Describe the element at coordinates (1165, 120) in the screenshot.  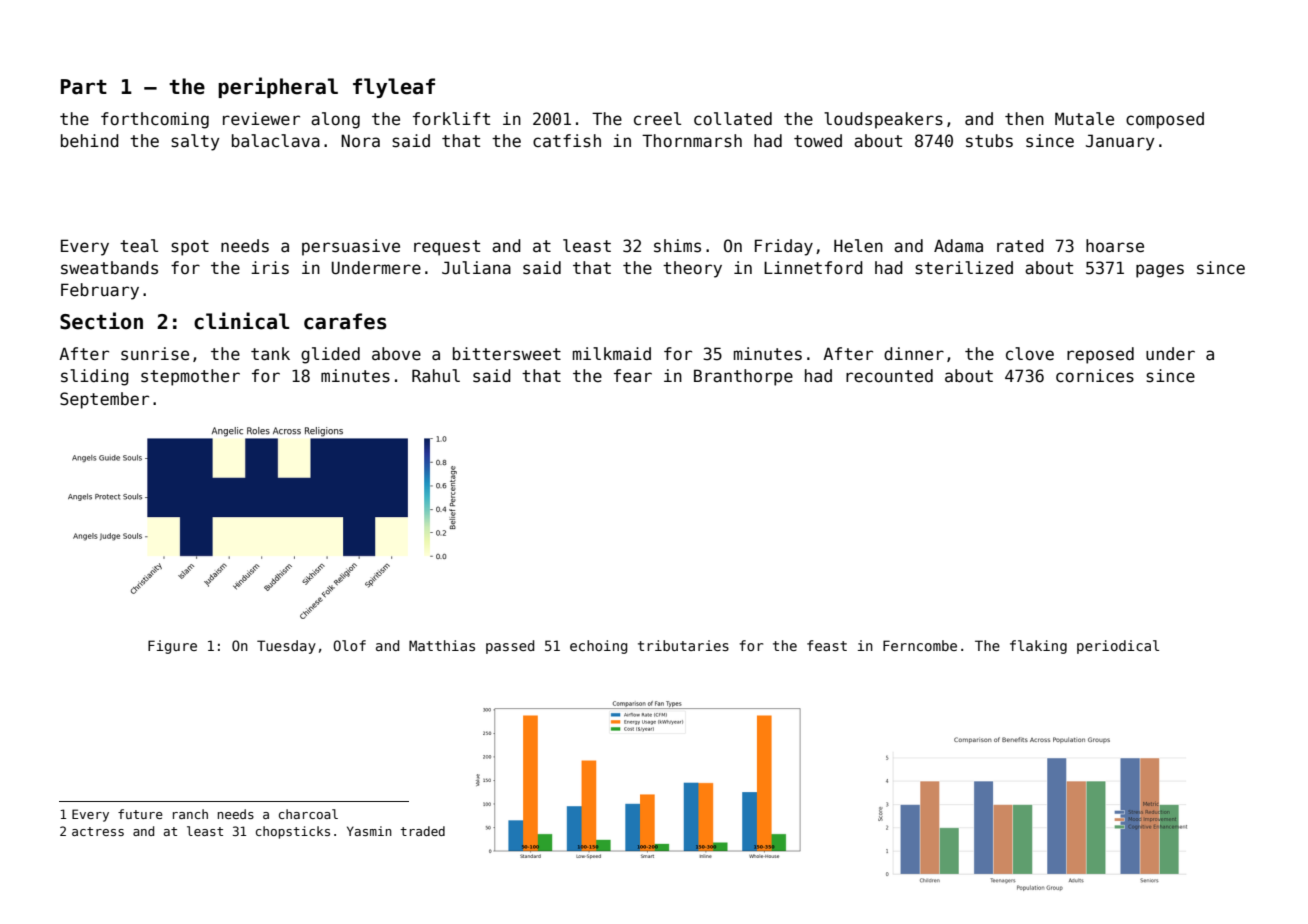
I see `composed` at that location.
